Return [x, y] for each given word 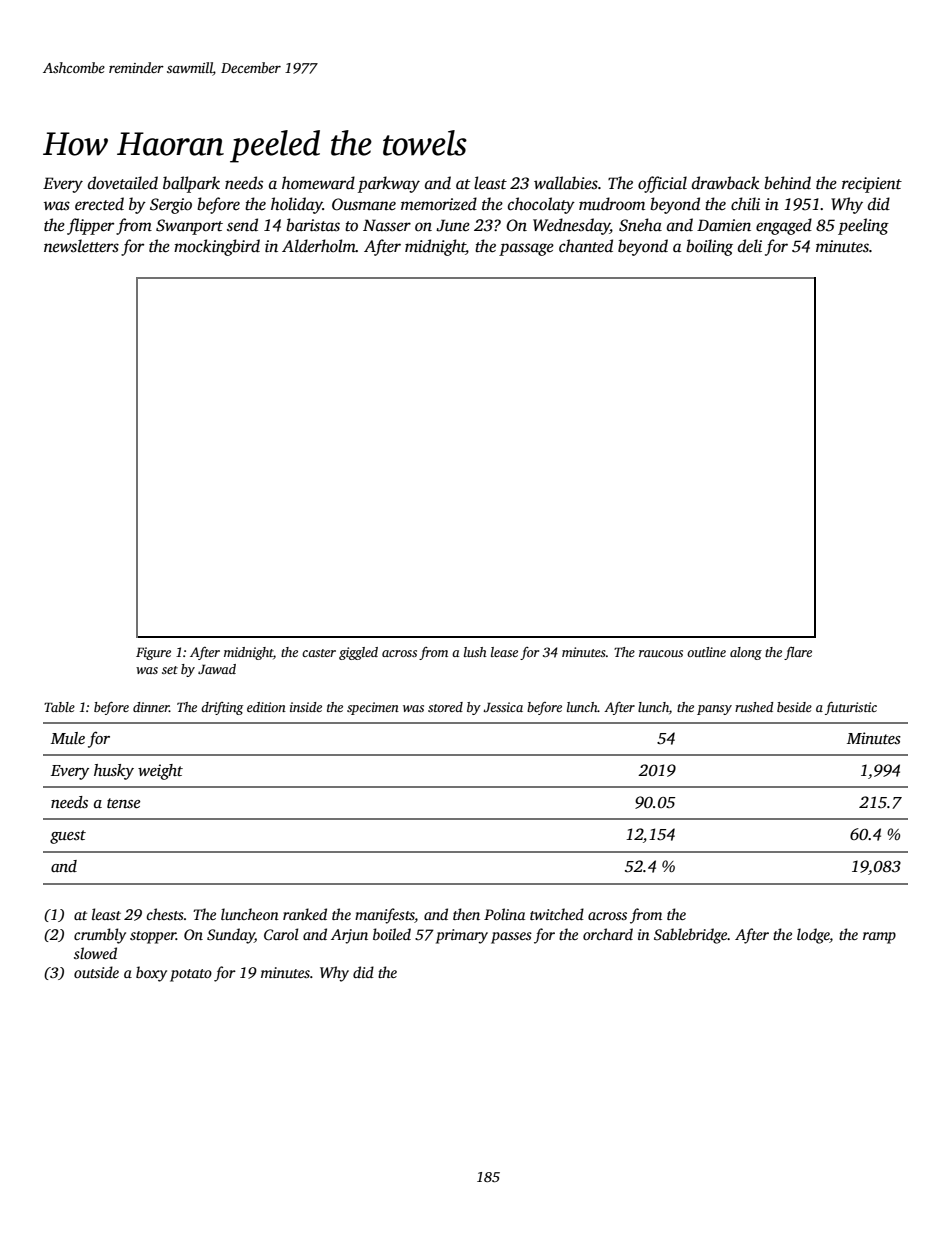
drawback [725, 182]
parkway [389, 184]
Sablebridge [690, 936]
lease [504, 652]
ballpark [191, 184]
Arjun [349, 936]
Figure [153, 653]
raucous [661, 653]
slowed [95, 953]
